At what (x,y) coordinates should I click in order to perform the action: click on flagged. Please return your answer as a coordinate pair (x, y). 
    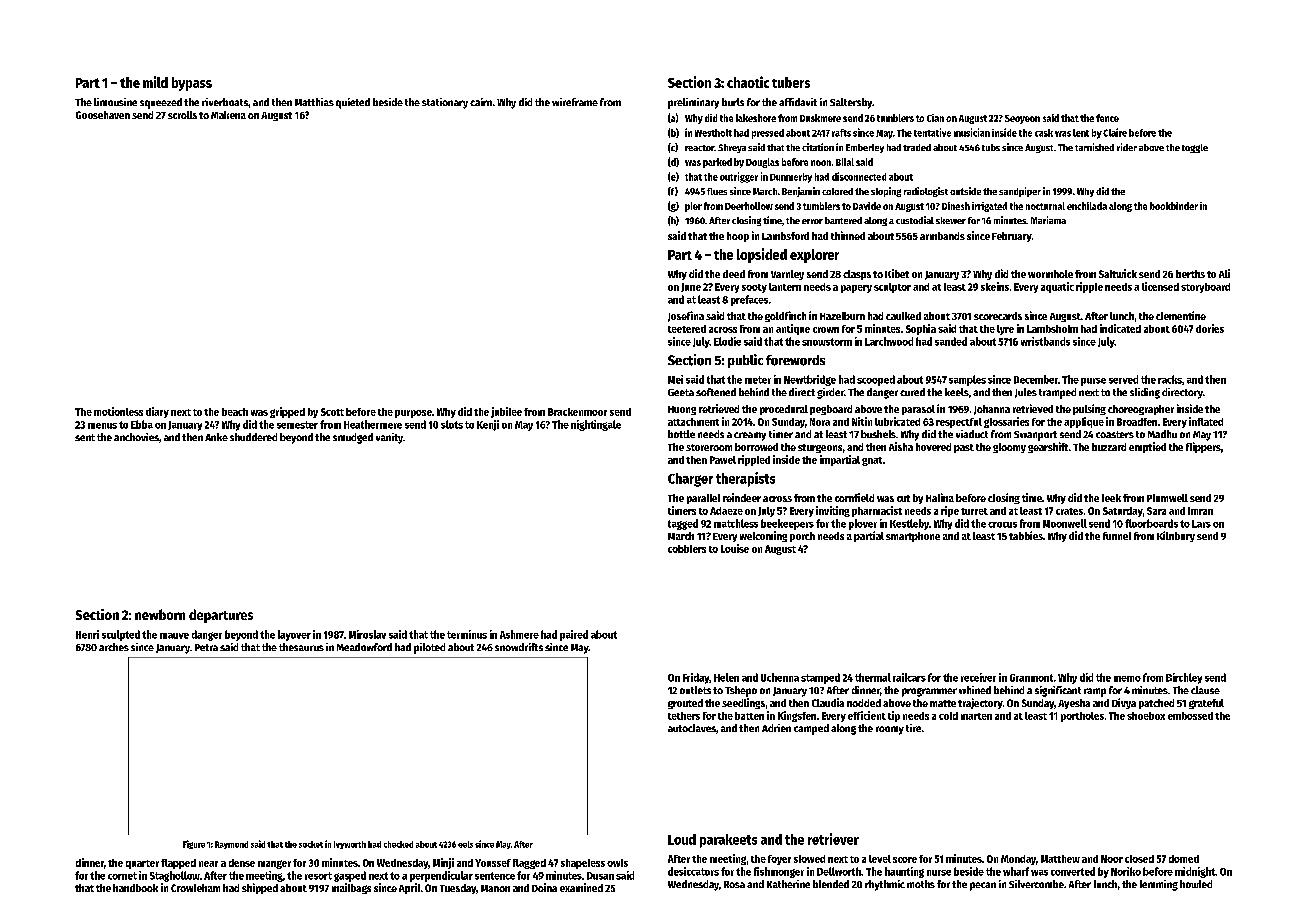
    Looking at the image, I should click on (529, 864).
